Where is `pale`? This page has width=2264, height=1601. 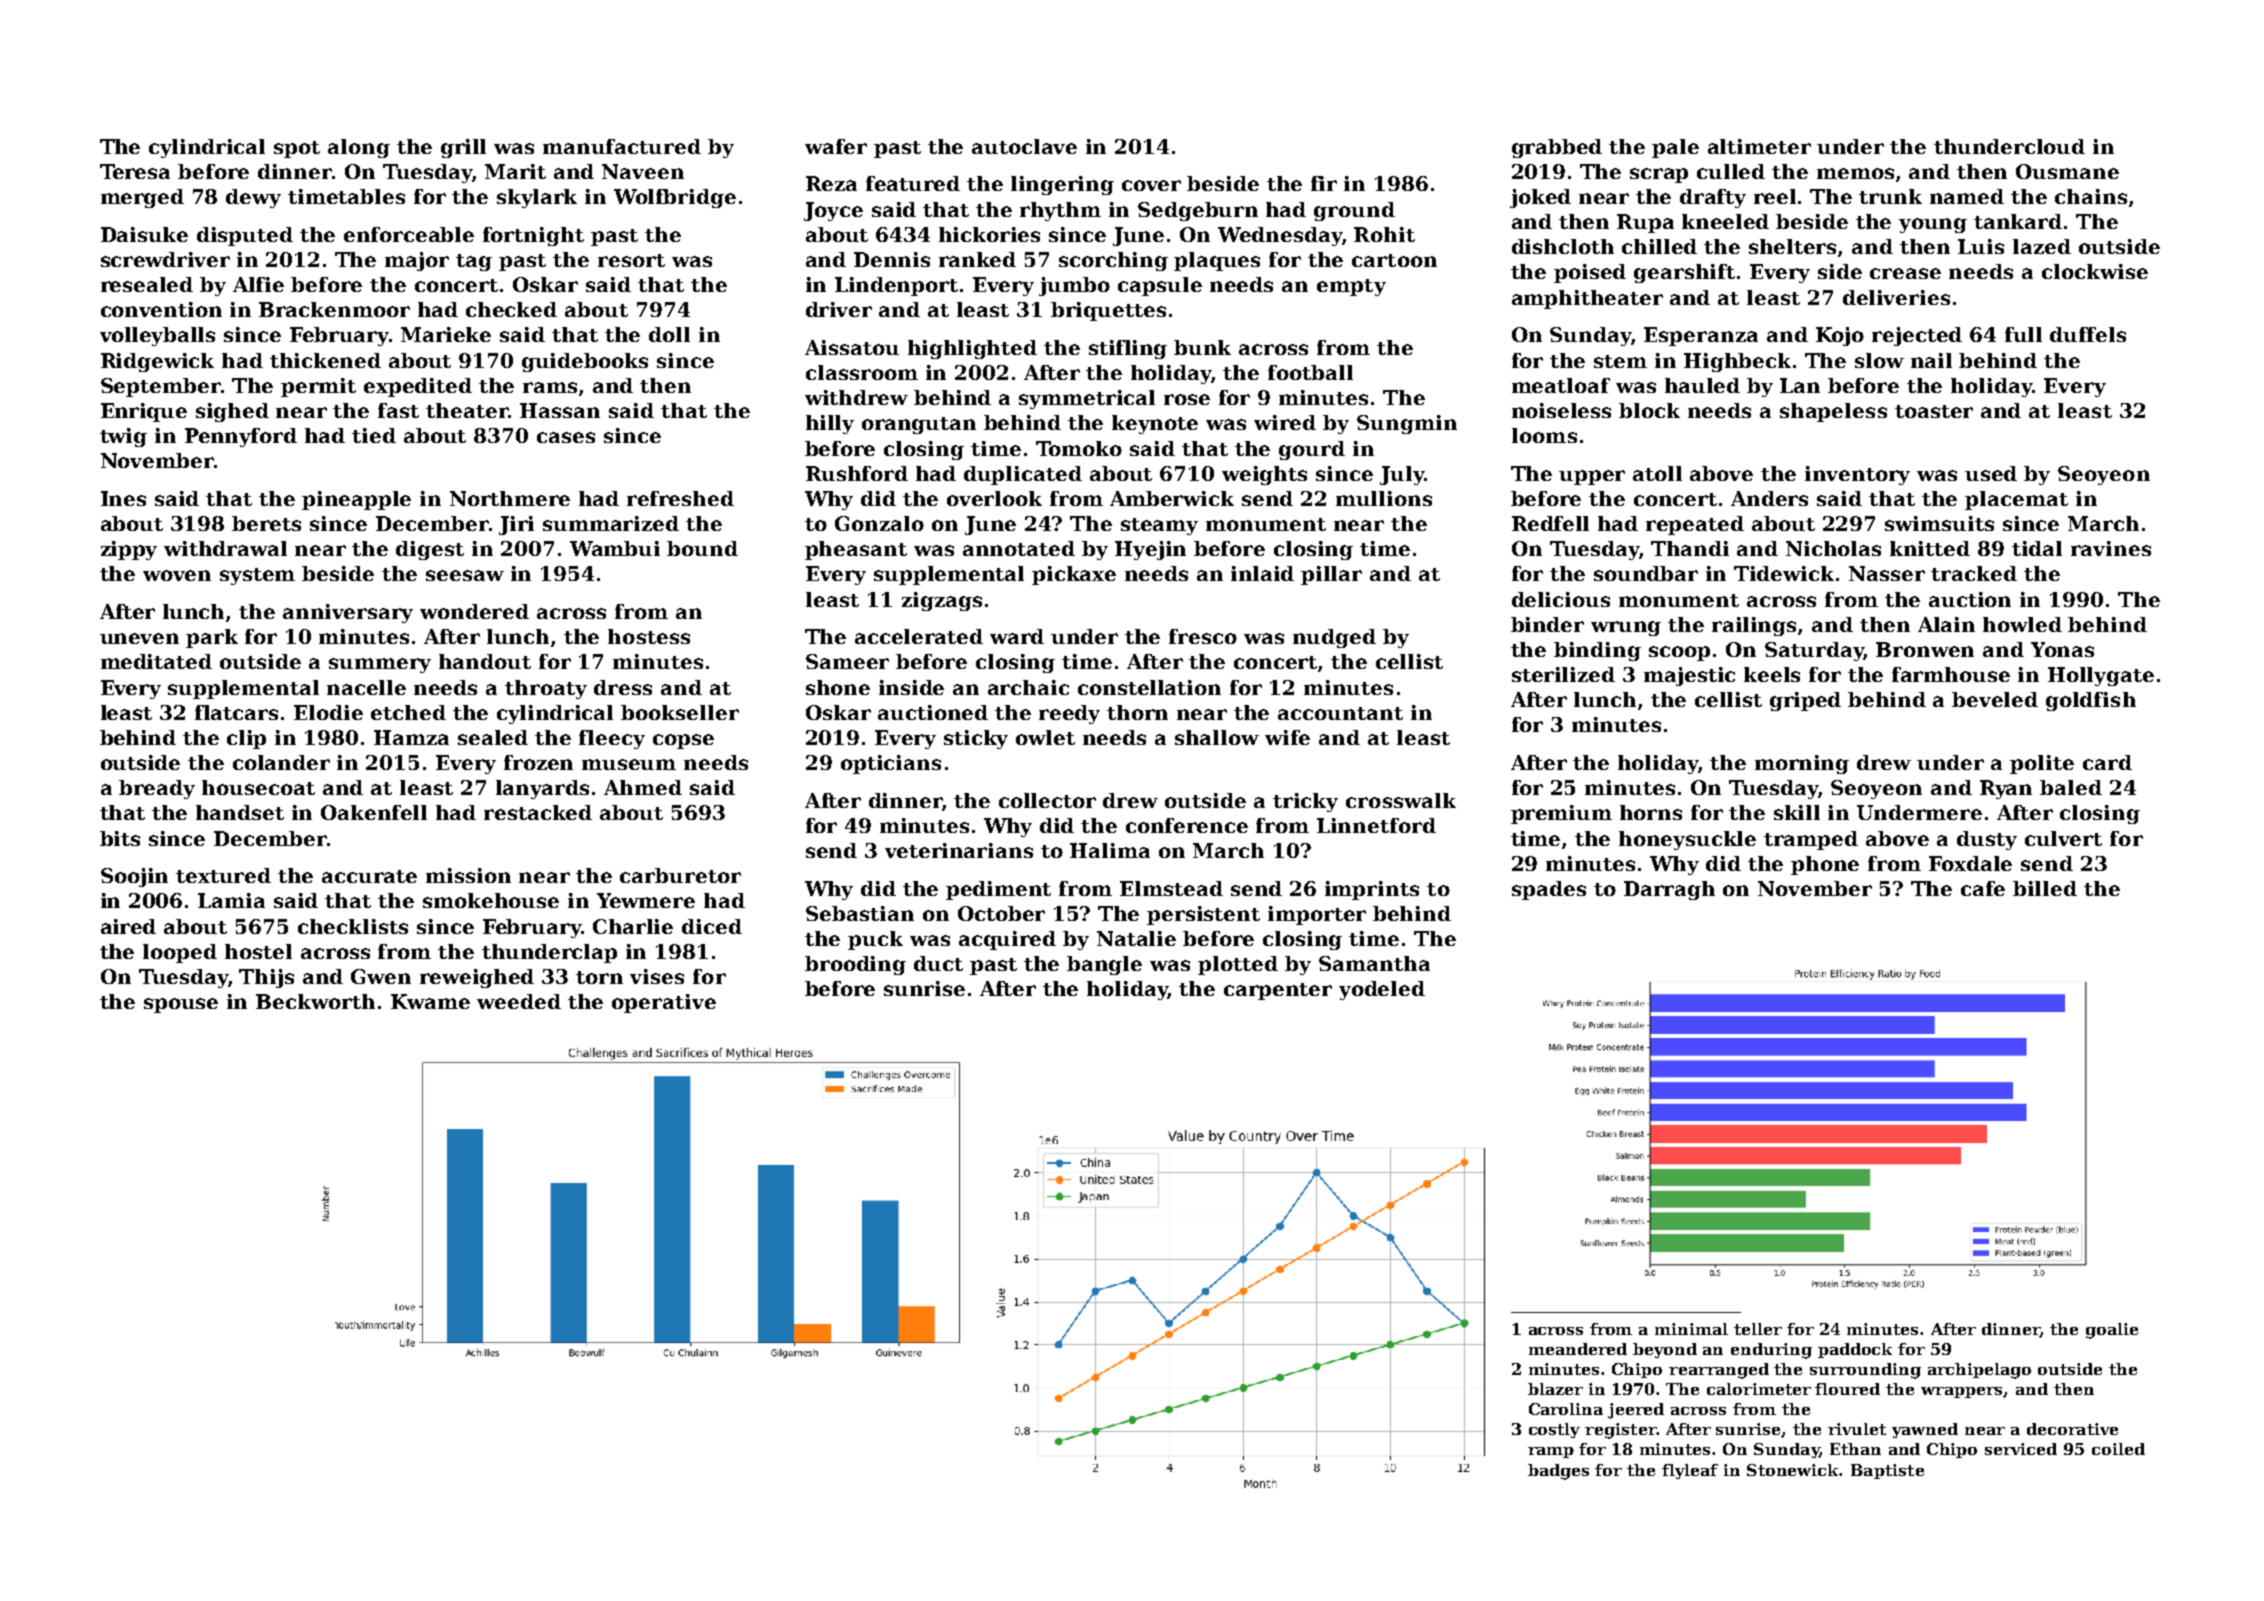 pale is located at coordinates (1675, 148).
